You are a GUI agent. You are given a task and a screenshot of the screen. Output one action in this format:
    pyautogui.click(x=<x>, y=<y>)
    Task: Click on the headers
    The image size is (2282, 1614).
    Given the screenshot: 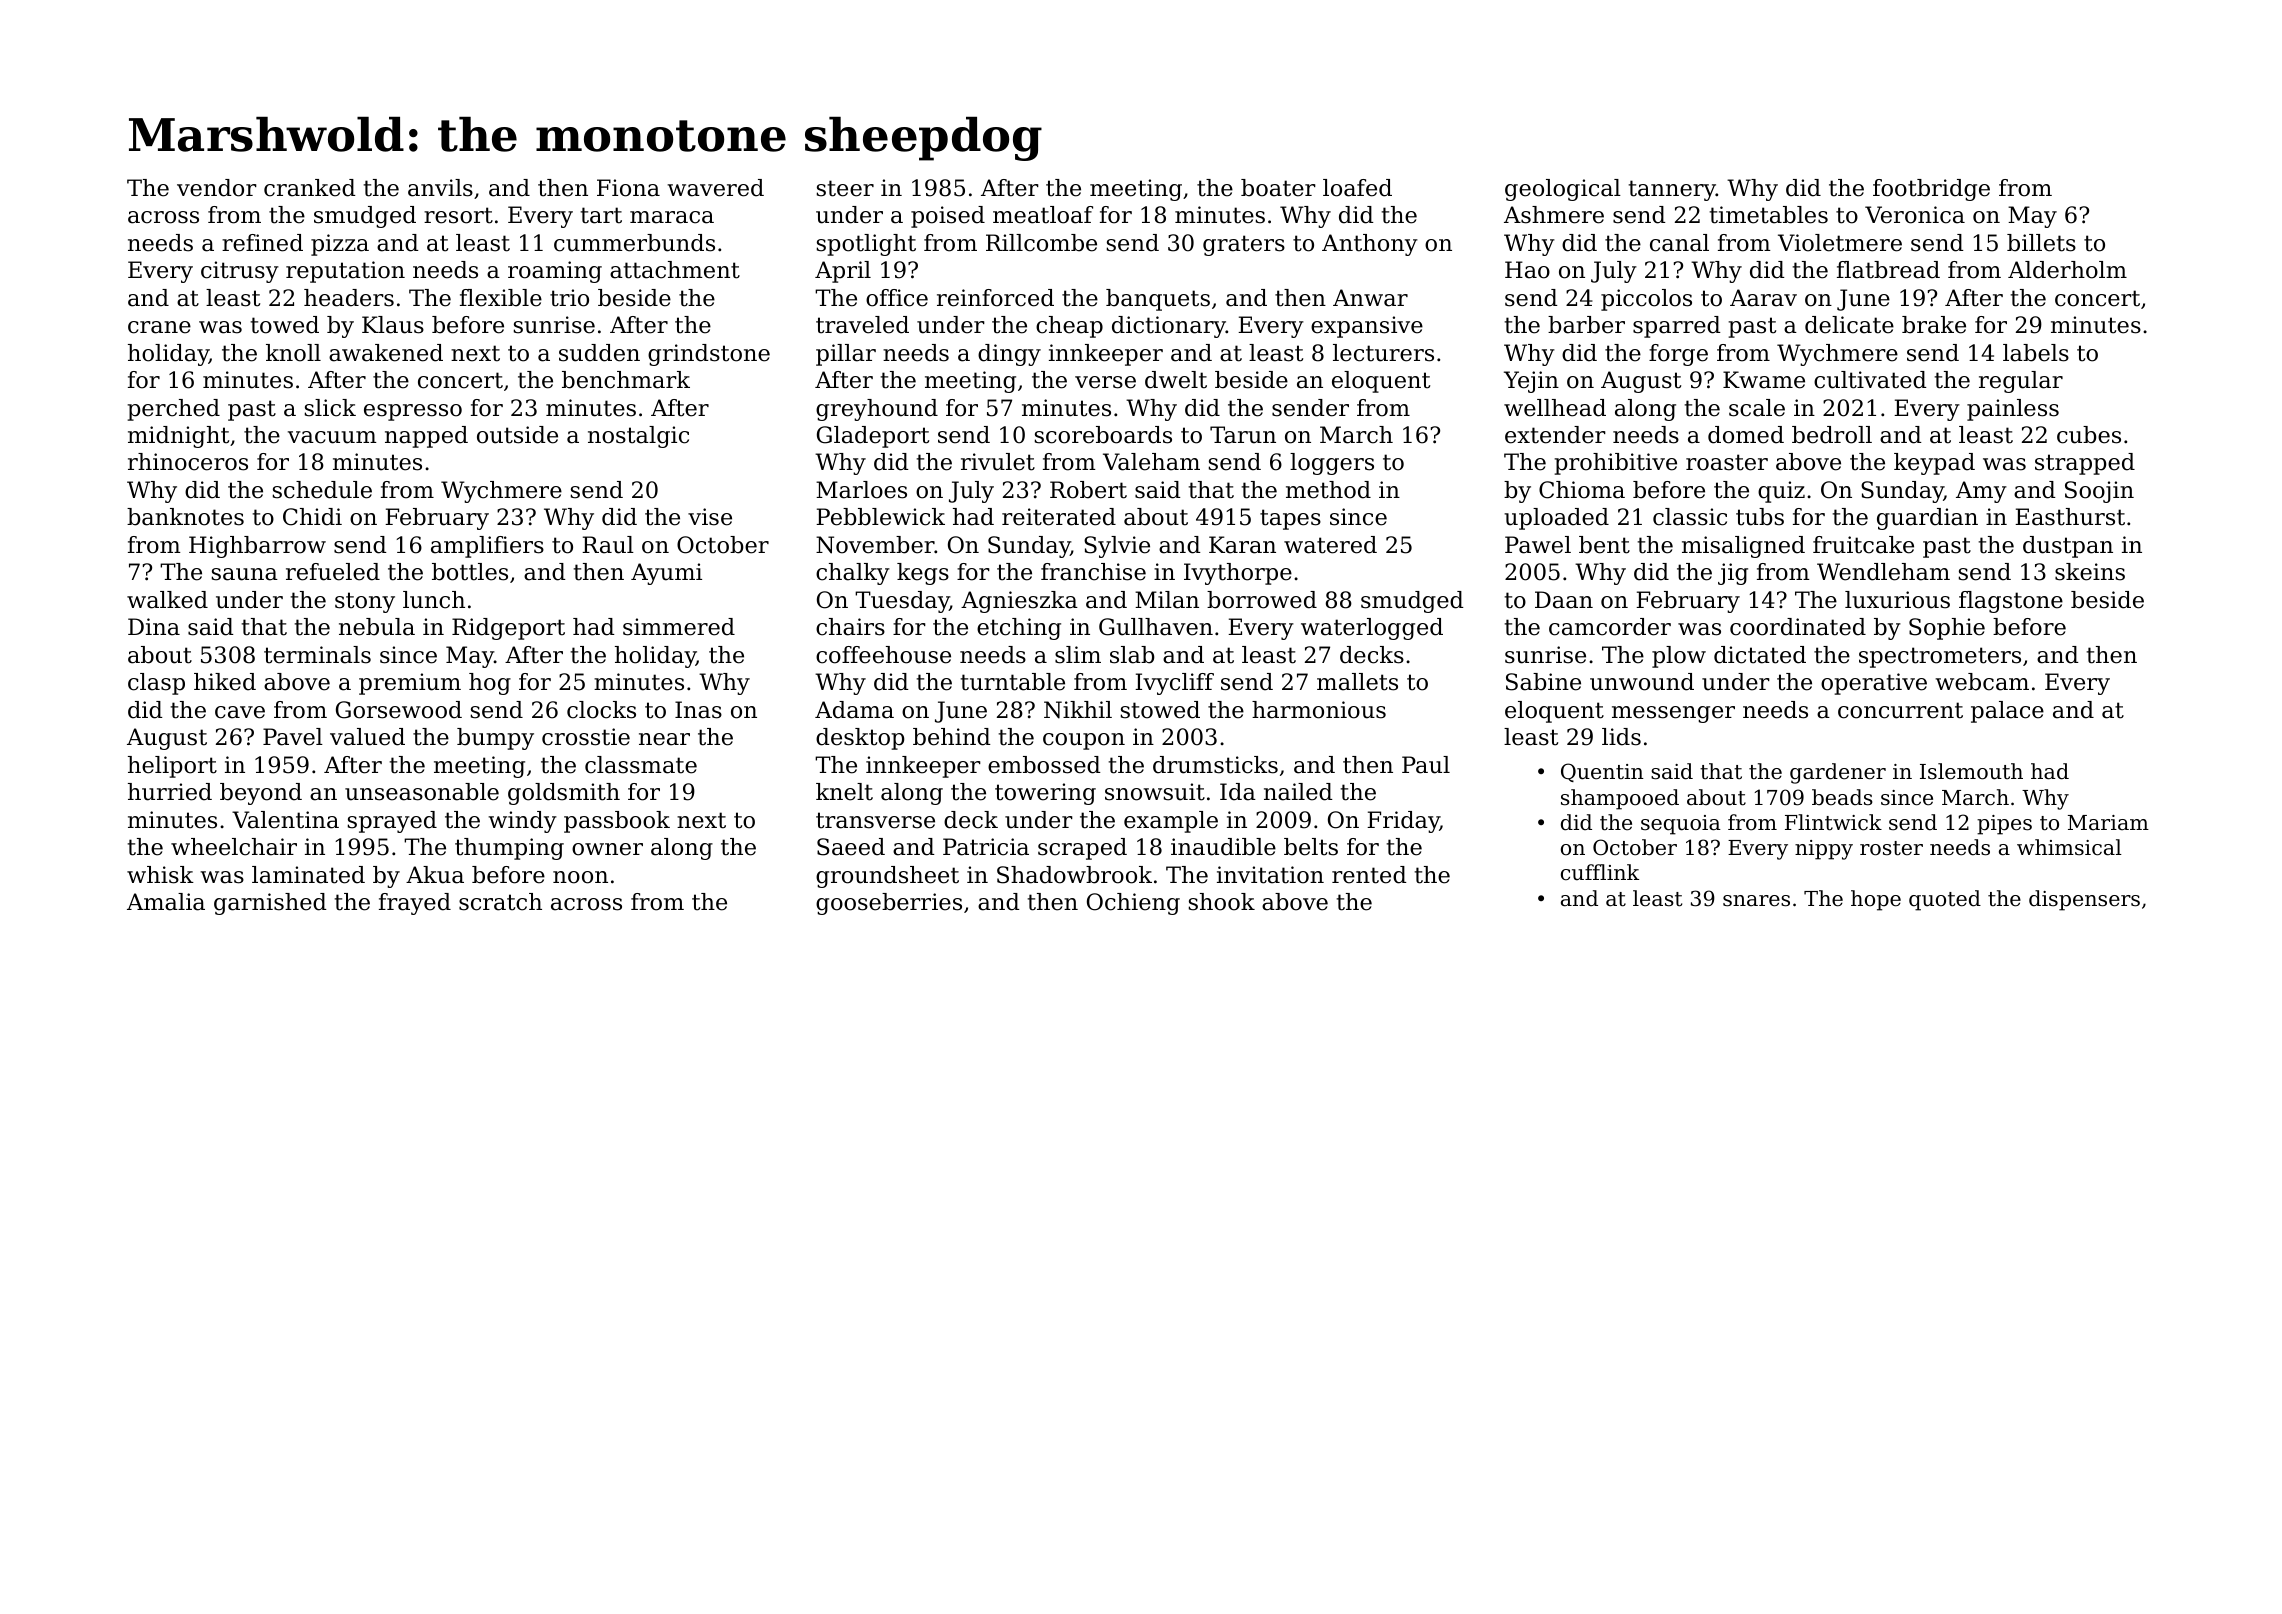 What is the action you would take?
    pyautogui.click(x=349, y=298)
